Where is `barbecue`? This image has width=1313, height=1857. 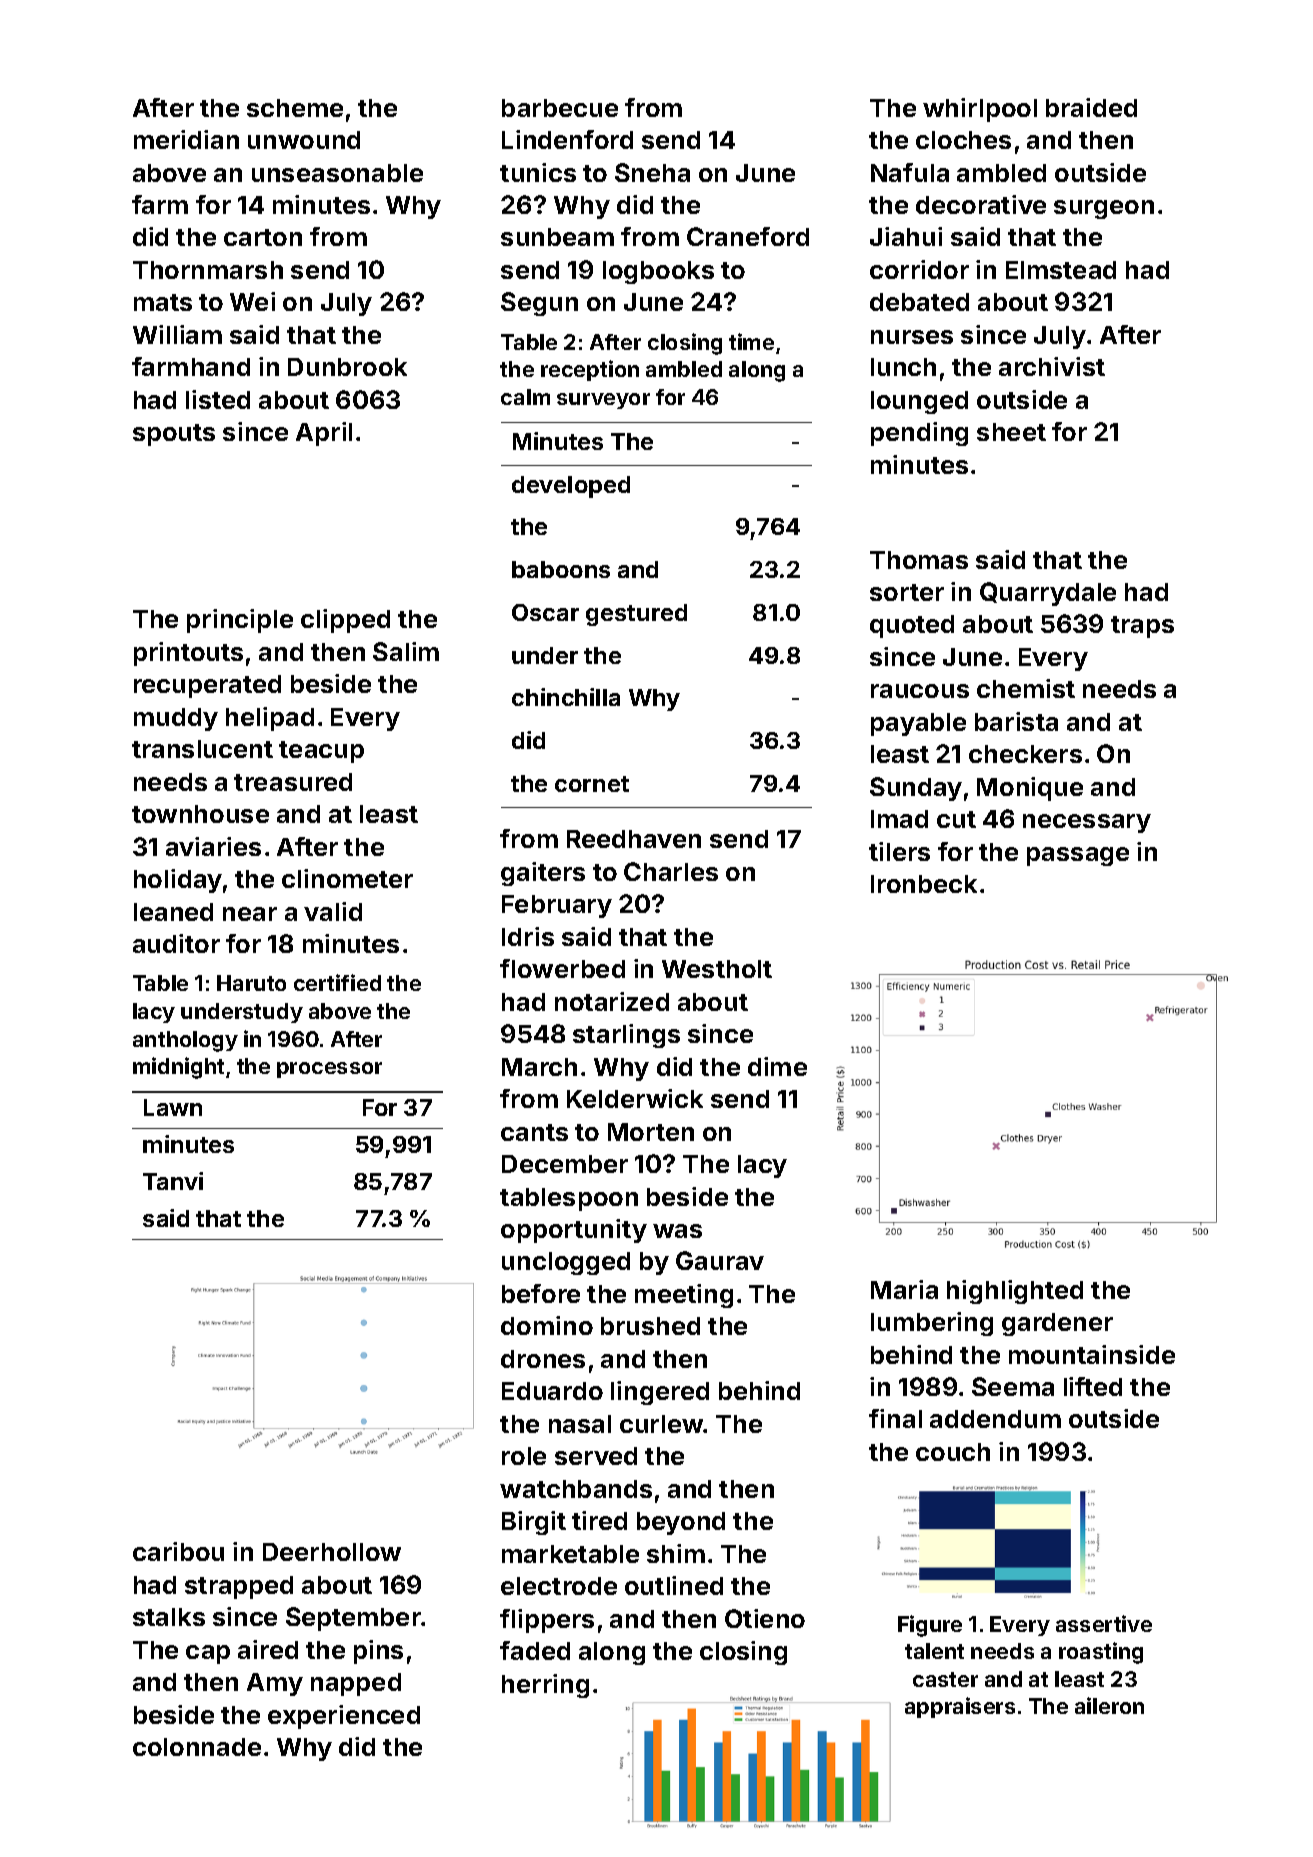 barbecue is located at coordinates (560, 108).
